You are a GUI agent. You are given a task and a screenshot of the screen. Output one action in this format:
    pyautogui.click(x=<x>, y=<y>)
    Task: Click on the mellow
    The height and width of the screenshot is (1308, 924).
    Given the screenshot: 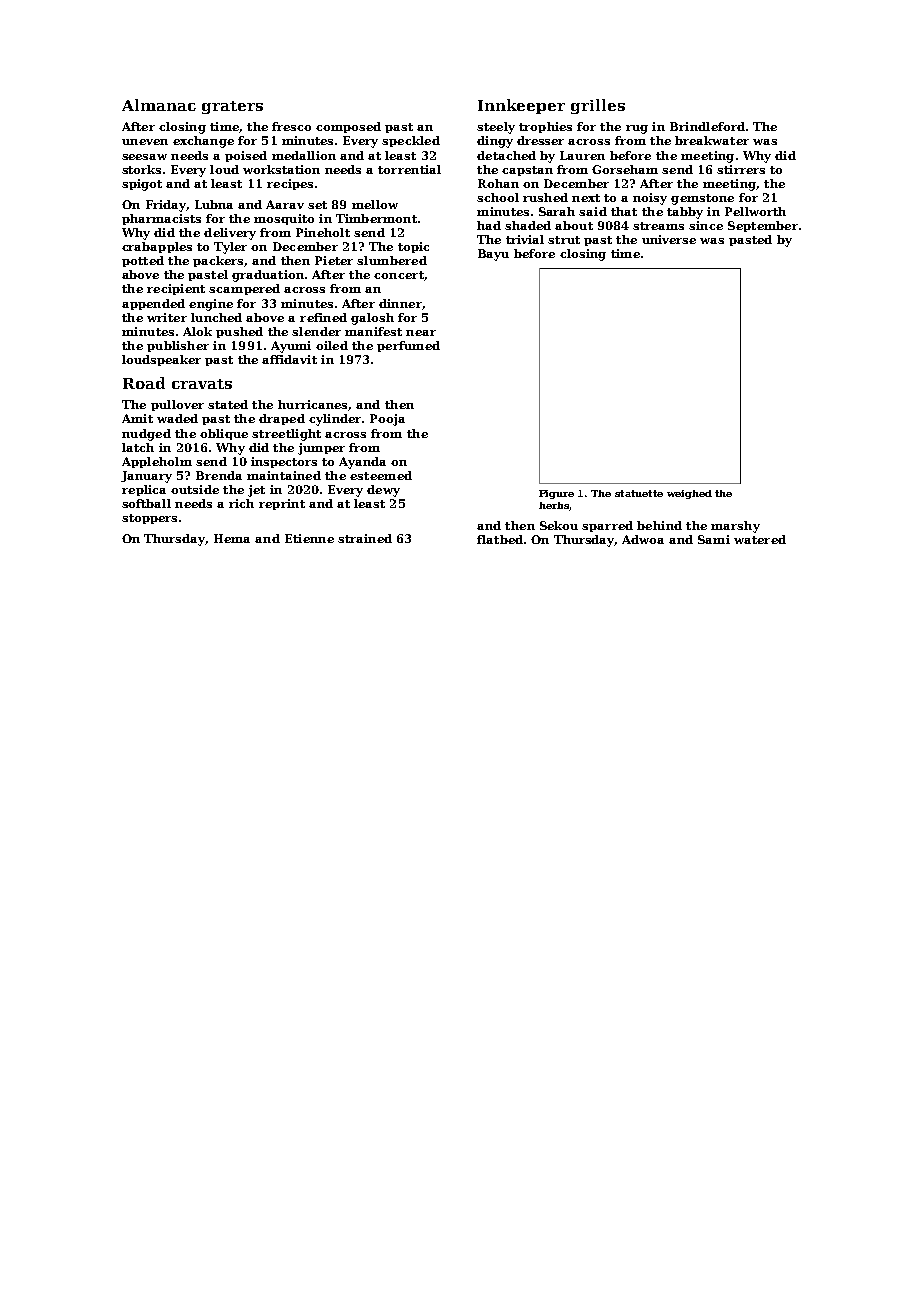 What is the action you would take?
    pyautogui.click(x=375, y=204)
